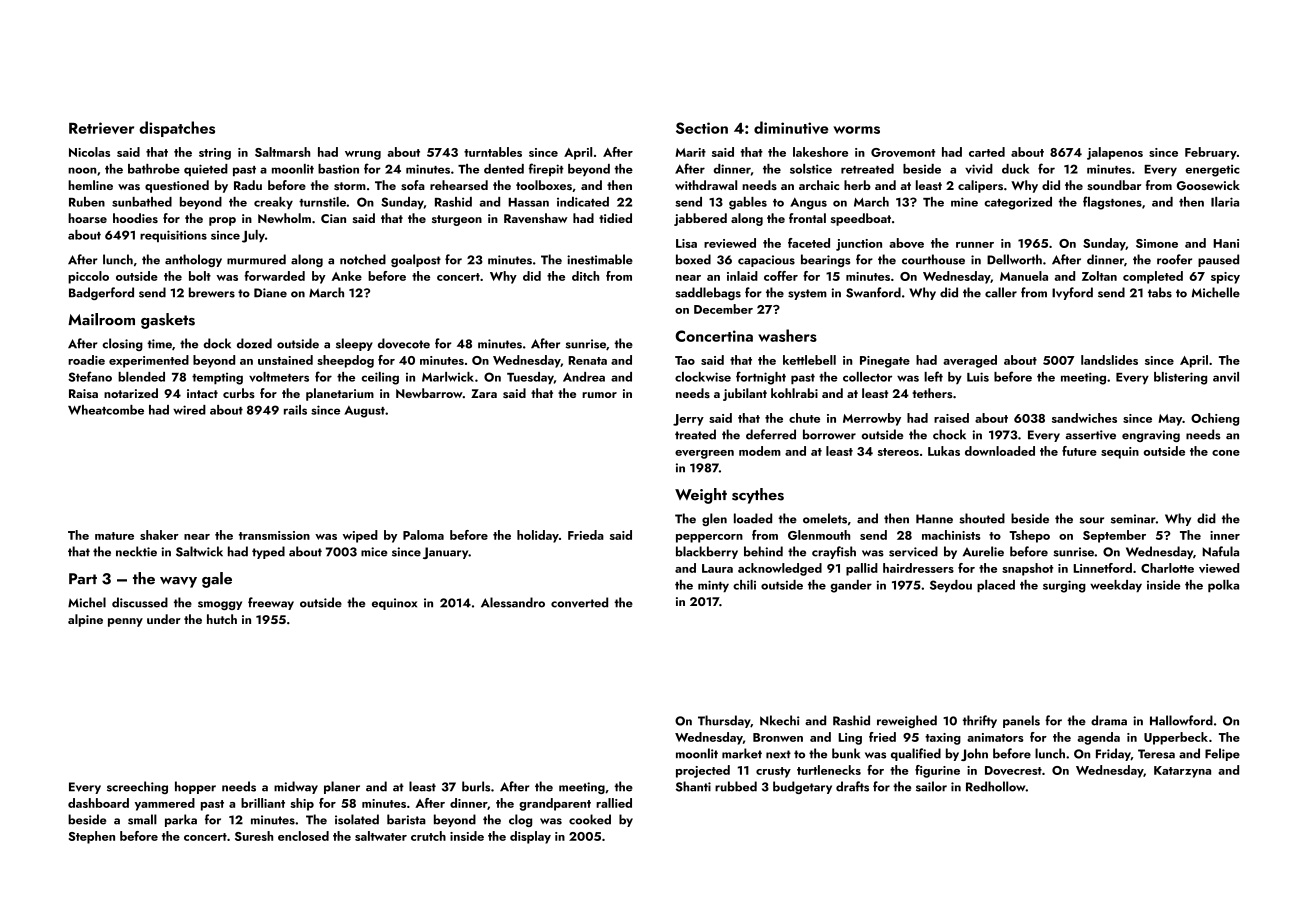  Describe the element at coordinates (1084, 418) in the document. I see `sandwiches` at that location.
